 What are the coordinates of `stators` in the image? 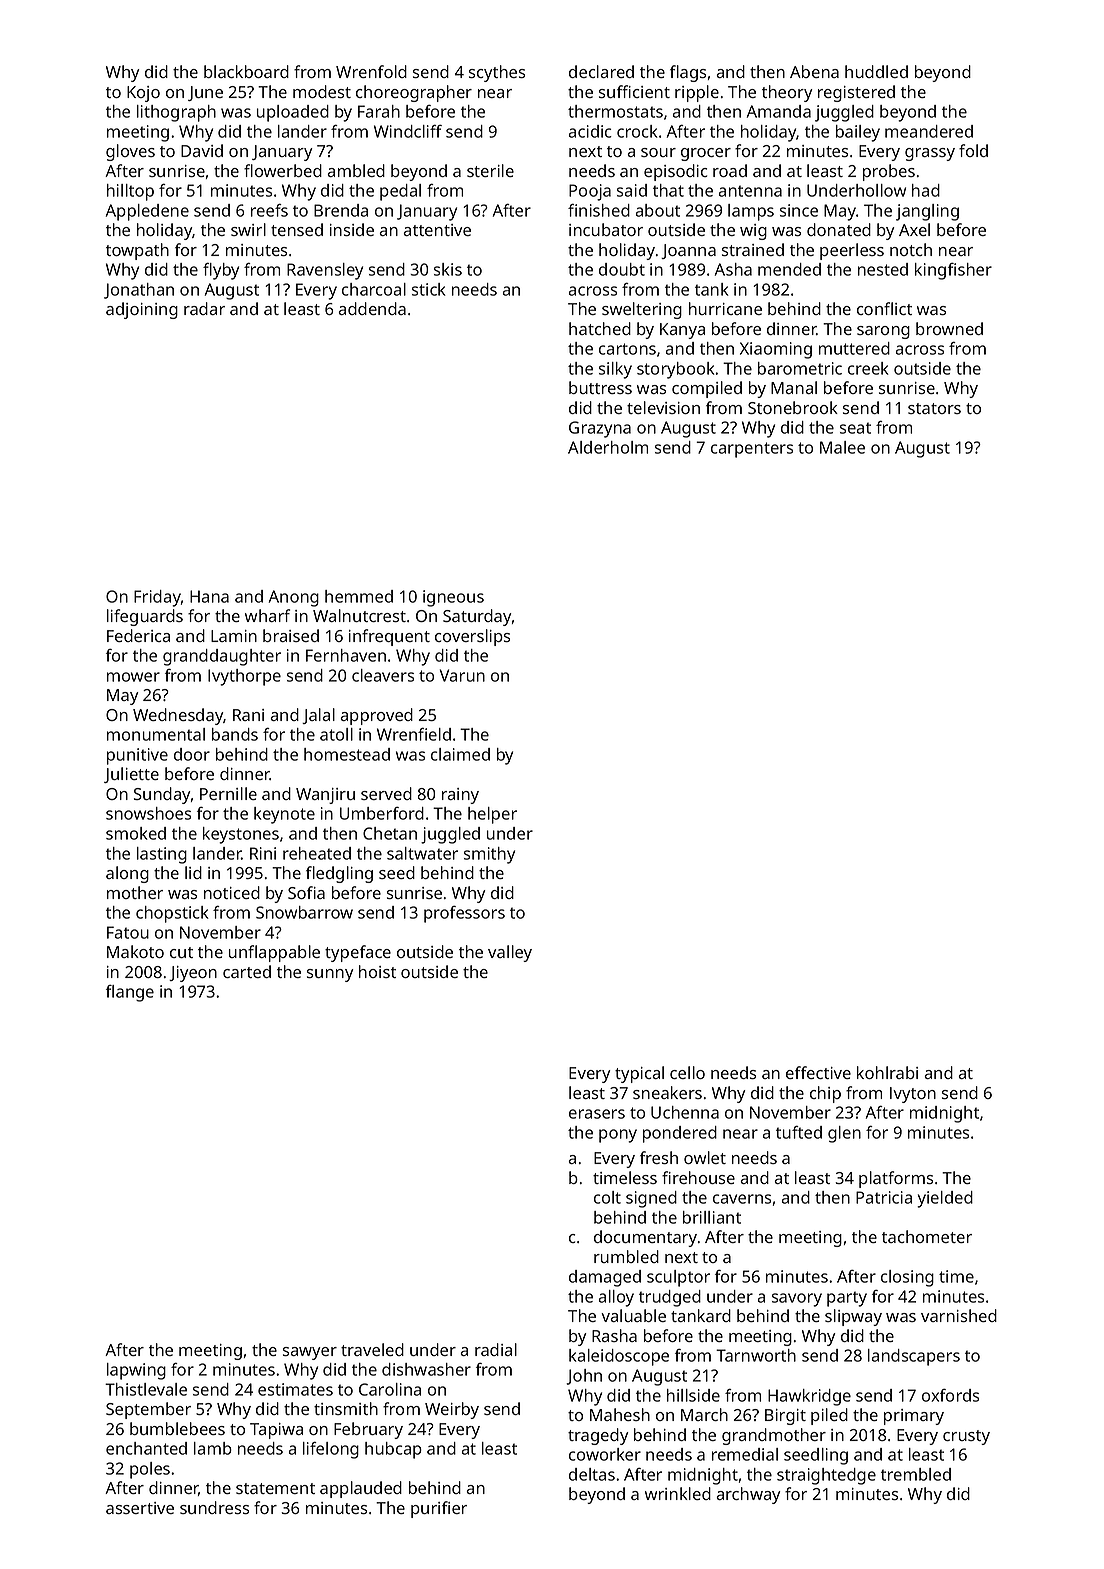 It's located at (934, 408).
